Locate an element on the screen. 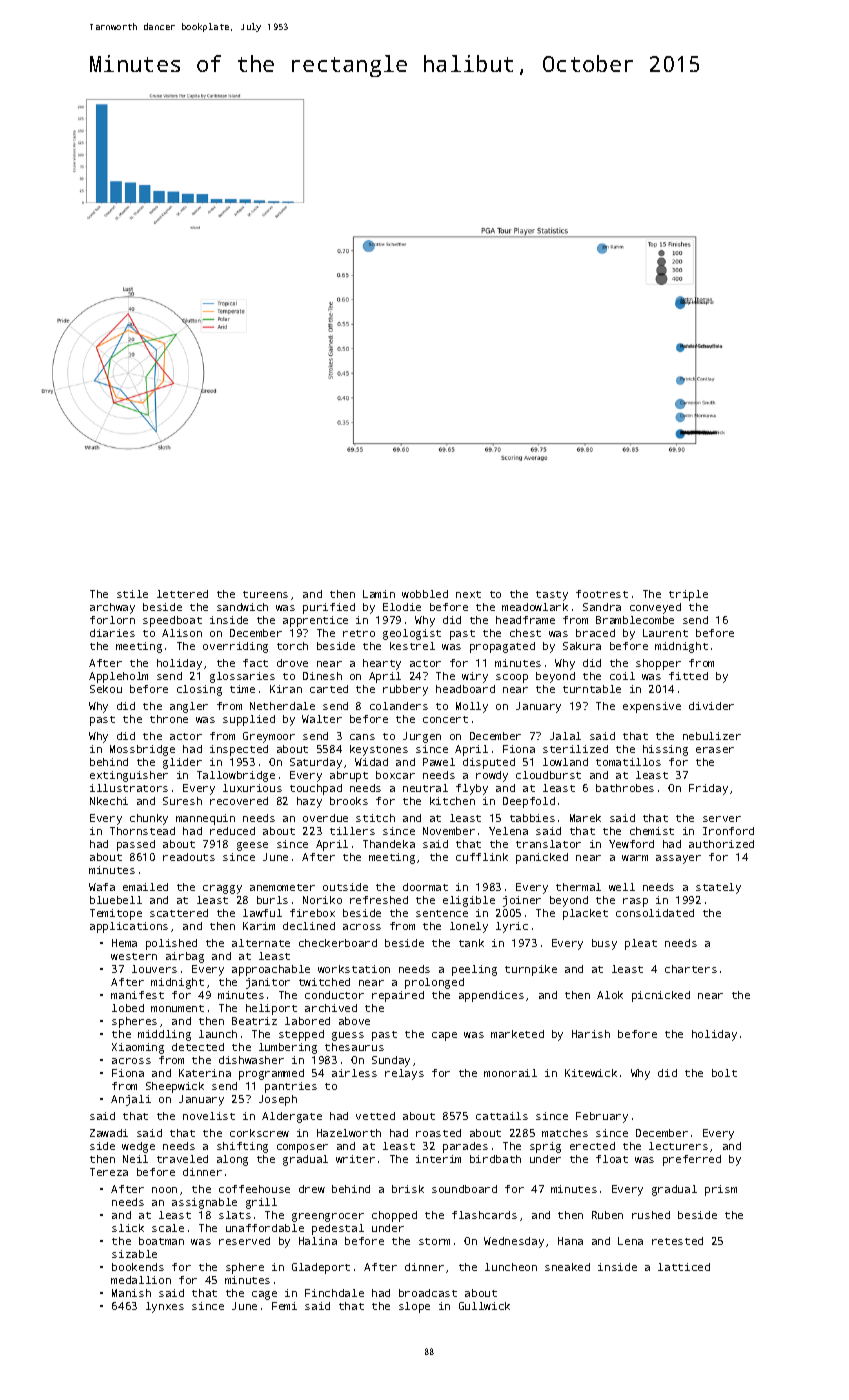 Image resolution: width=849 pixels, height=1400 pixels. inspected is located at coordinates (239, 750).
